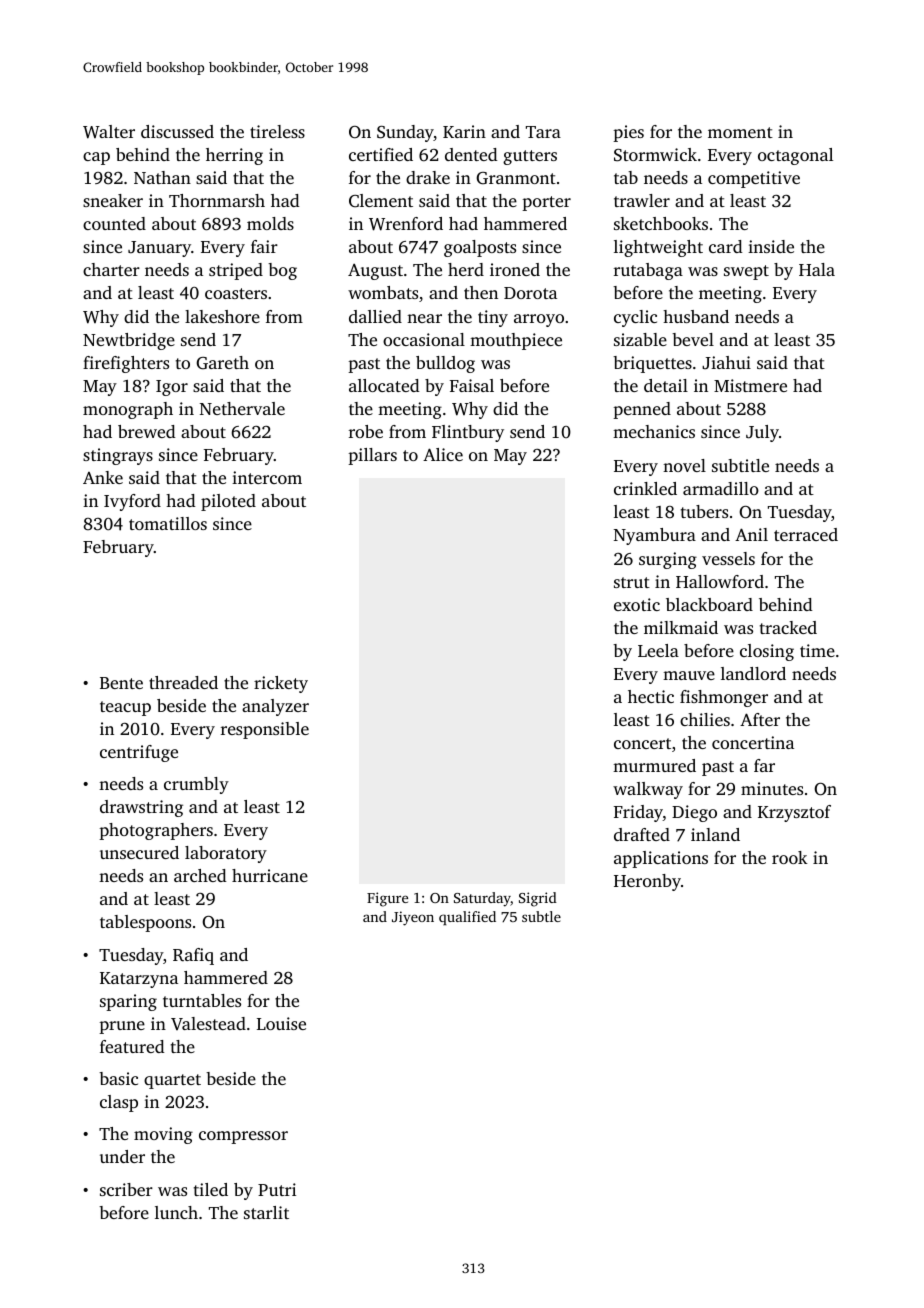 The image size is (924, 1308). Describe the element at coordinates (767, 652) in the screenshot. I see `closing` at that location.
